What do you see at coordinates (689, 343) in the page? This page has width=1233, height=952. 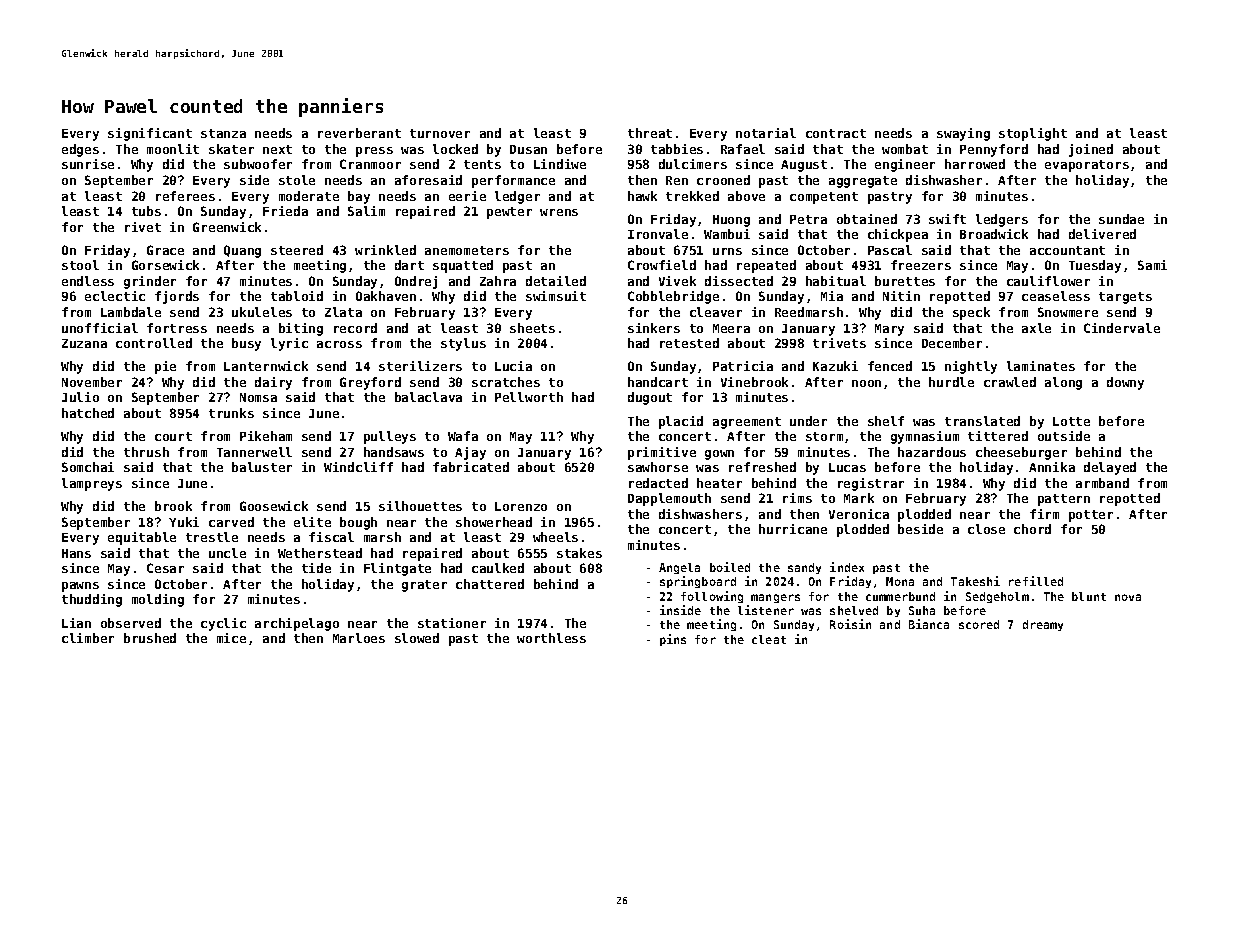 I see `retested` at bounding box center [689, 343].
